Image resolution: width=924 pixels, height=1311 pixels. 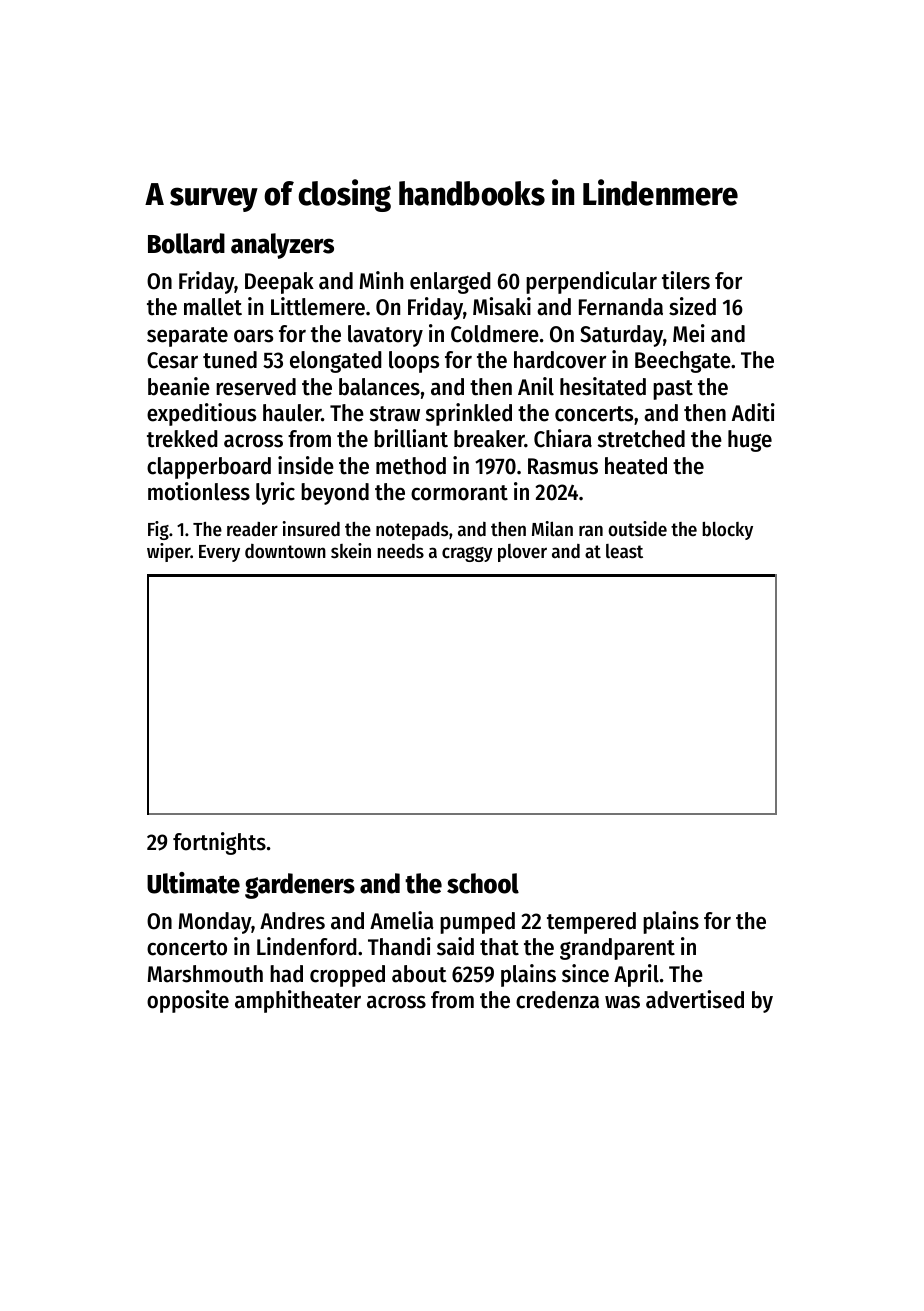 What do you see at coordinates (402, 920) in the page?
I see `Amelia` at bounding box center [402, 920].
